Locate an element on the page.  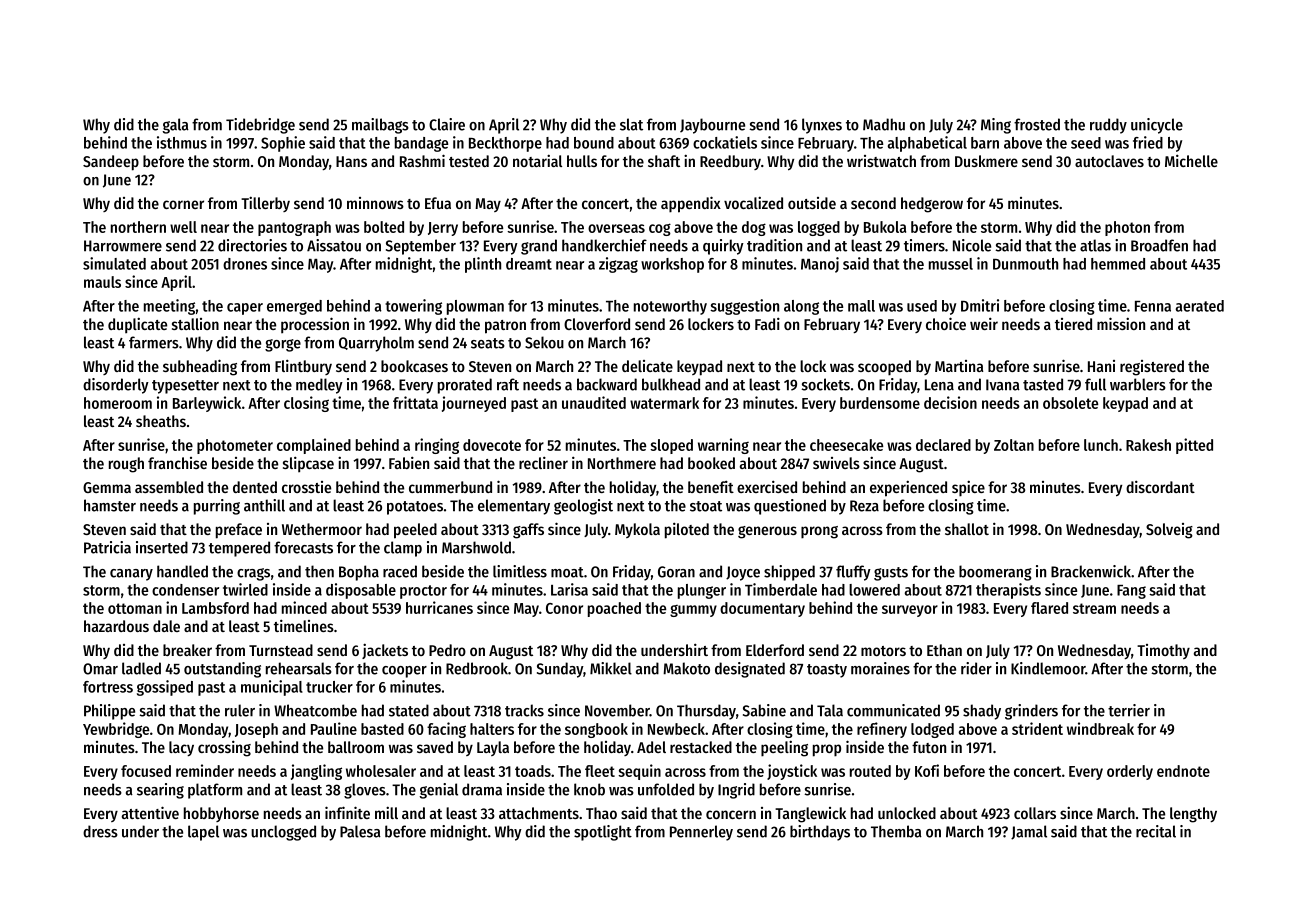
Conor is located at coordinates (564, 608).
